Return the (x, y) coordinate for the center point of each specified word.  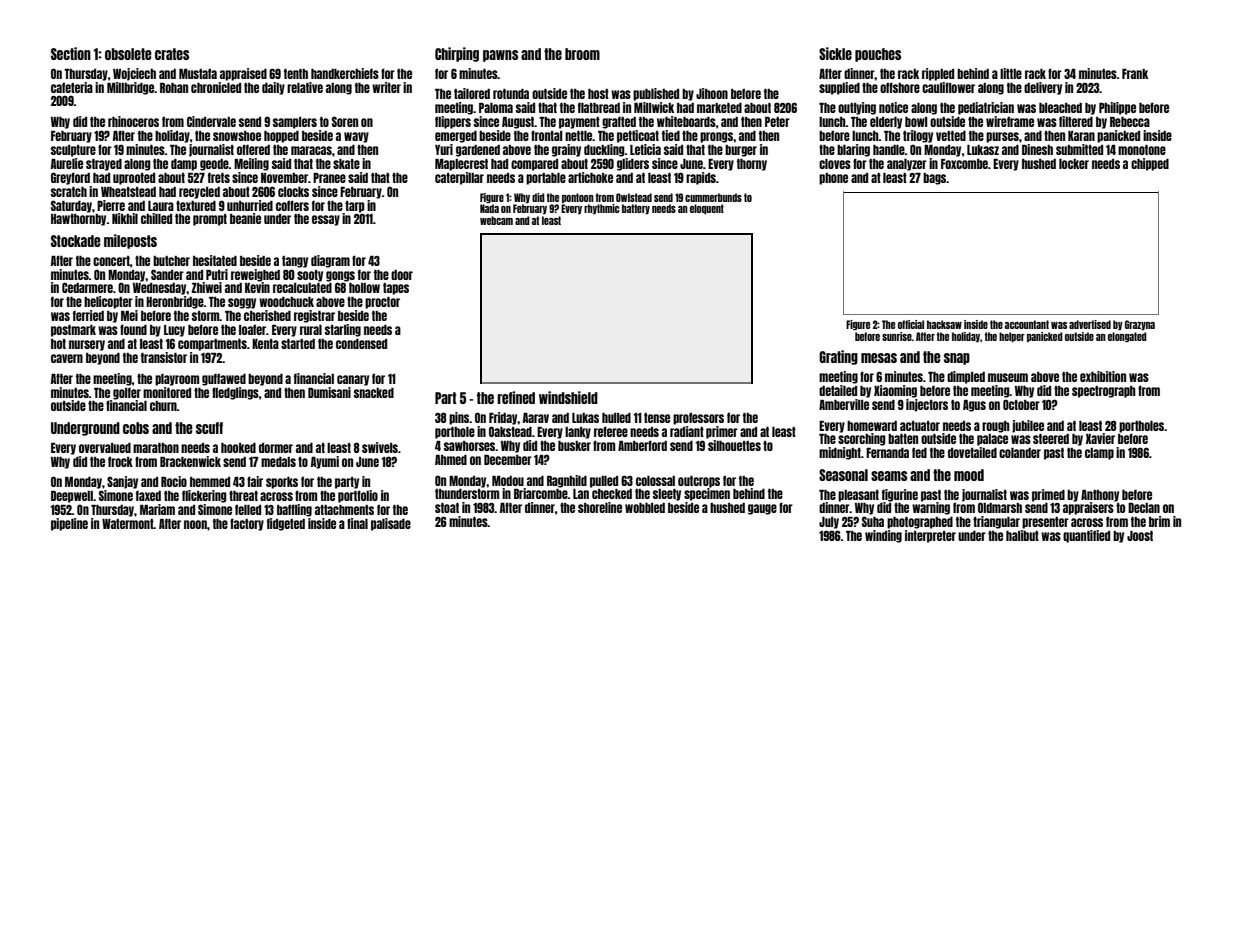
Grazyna (1140, 325)
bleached (1060, 108)
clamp (1099, 454)
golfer (127, 393)
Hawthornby (78, 220)
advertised (1090, 324)
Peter (777, 122)
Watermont (128, 524)
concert (111, 261)
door (402, 275)
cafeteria (72, 87)
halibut (1022, 535)
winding (883, 536)
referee (611, 431)
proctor (382, 303)
